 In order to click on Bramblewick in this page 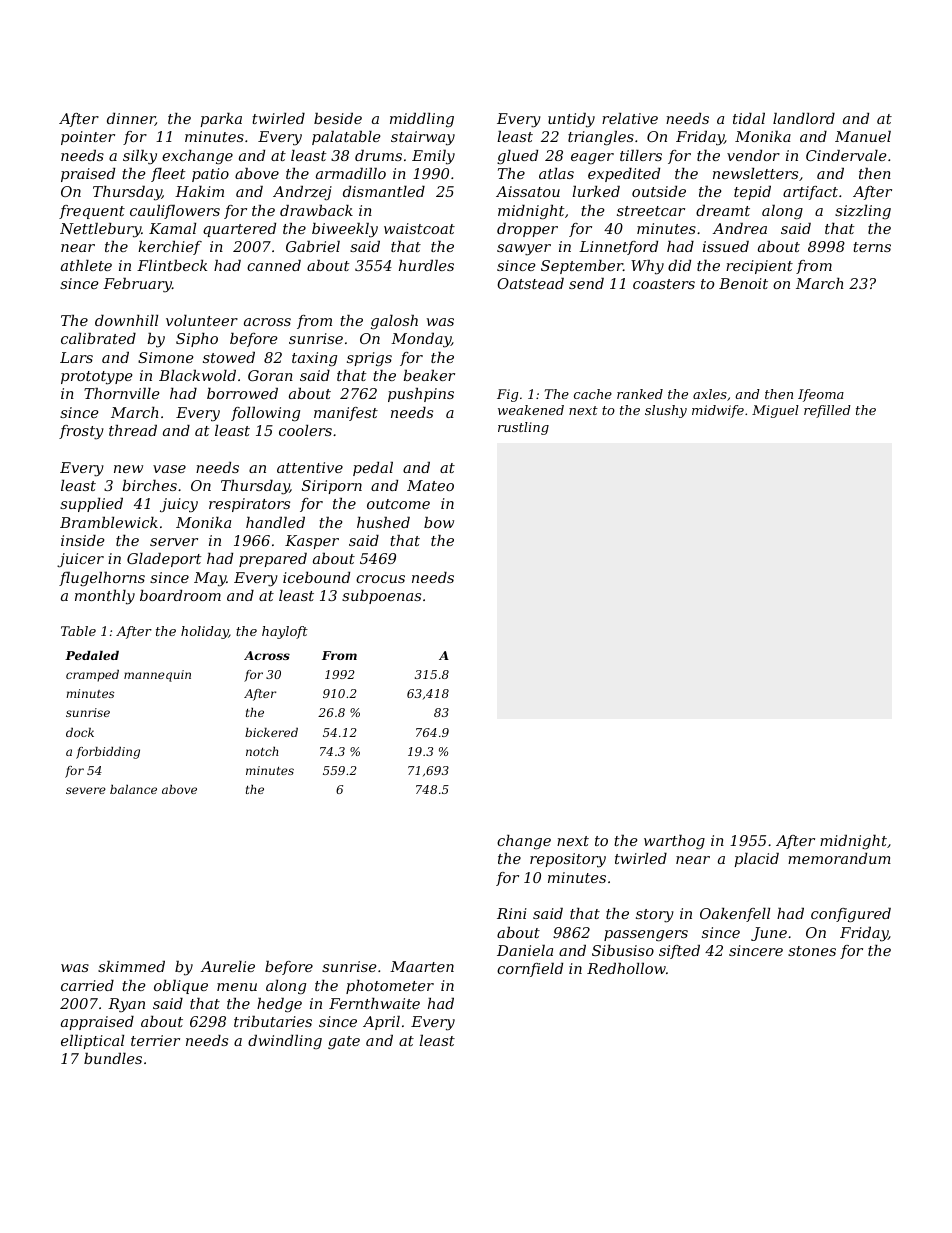, I will do `click(109, 522)`.
